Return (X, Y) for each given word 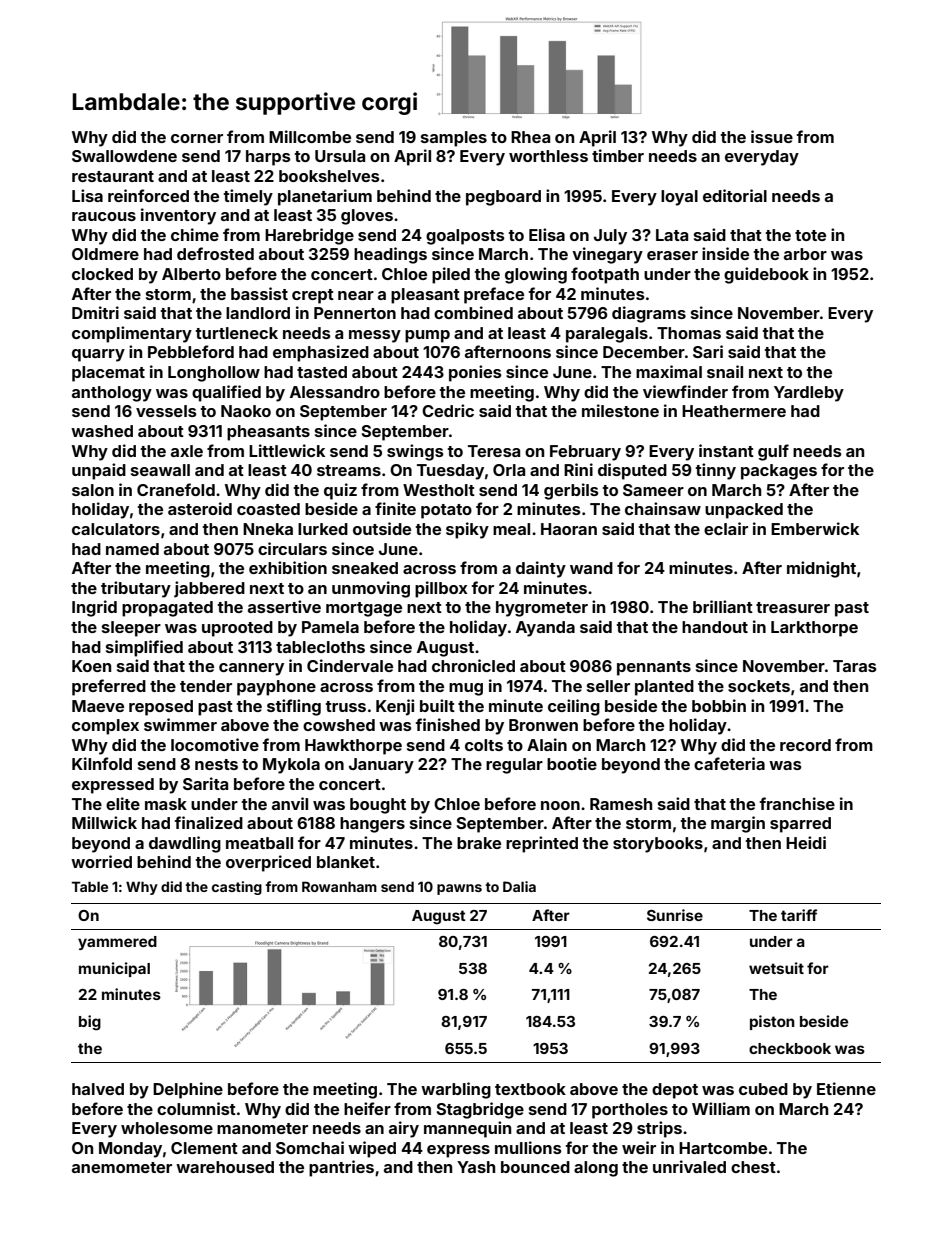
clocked (102, 274)
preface (494, 295)
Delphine (188, 1090)
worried (101, 861)
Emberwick (815, 528)
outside (382, 528)
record (805, 745)
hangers (372, 825)
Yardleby (809, 394)
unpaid (99, 471)
